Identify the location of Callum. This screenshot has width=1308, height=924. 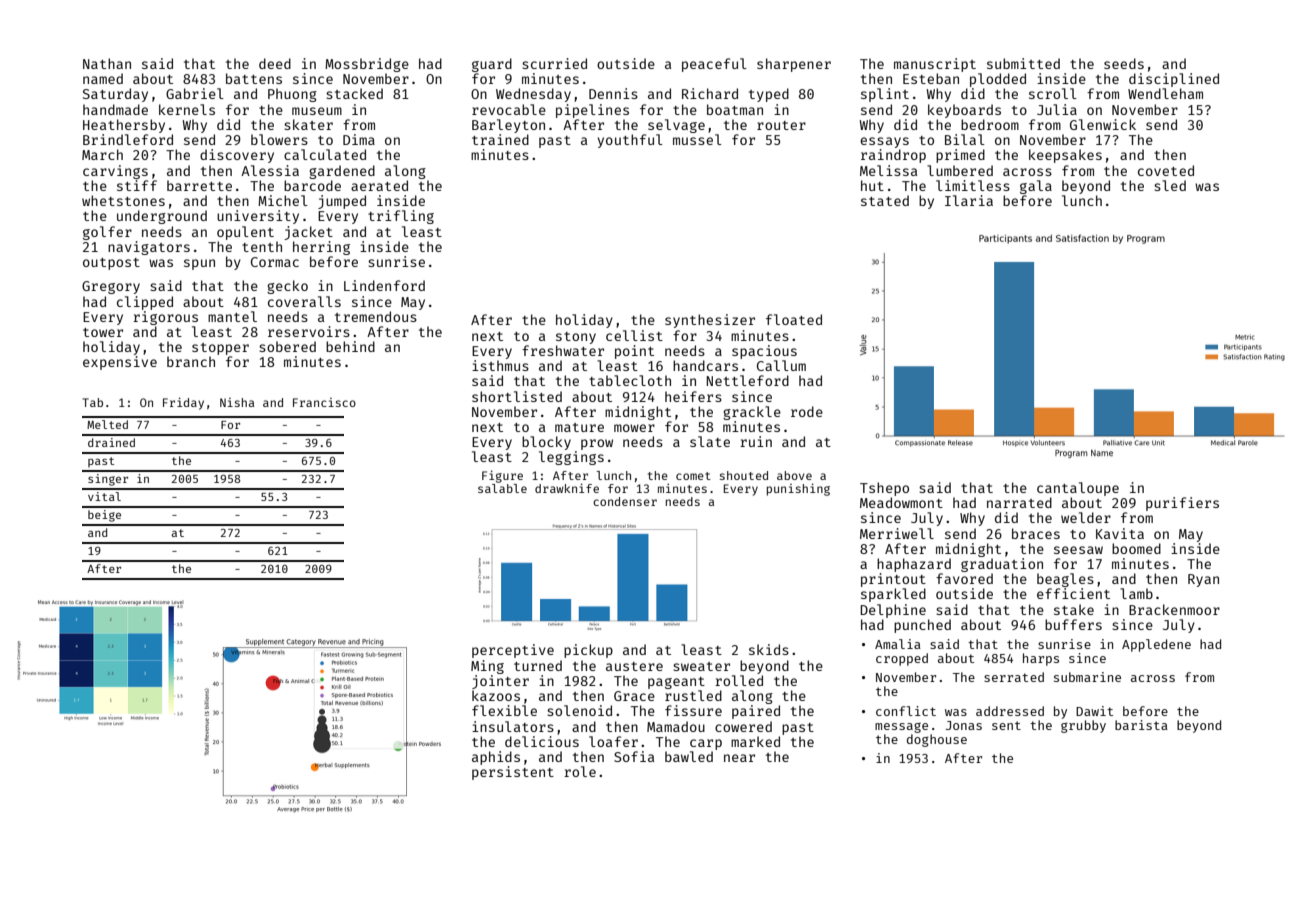
(781, 365).
